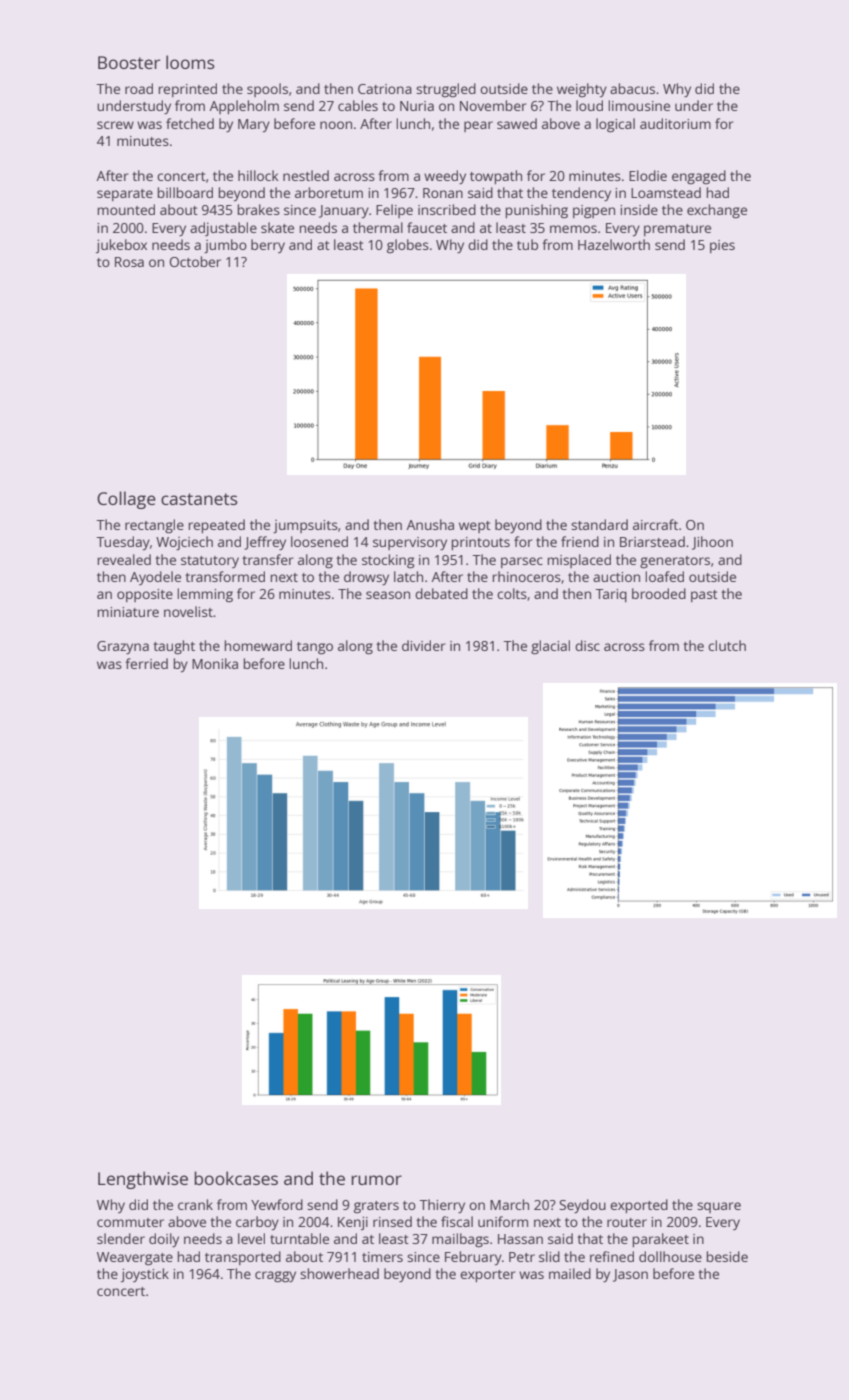 The height and width of the screenshot is (1400, 849). I want to click on clutch, so click(727, 645).
